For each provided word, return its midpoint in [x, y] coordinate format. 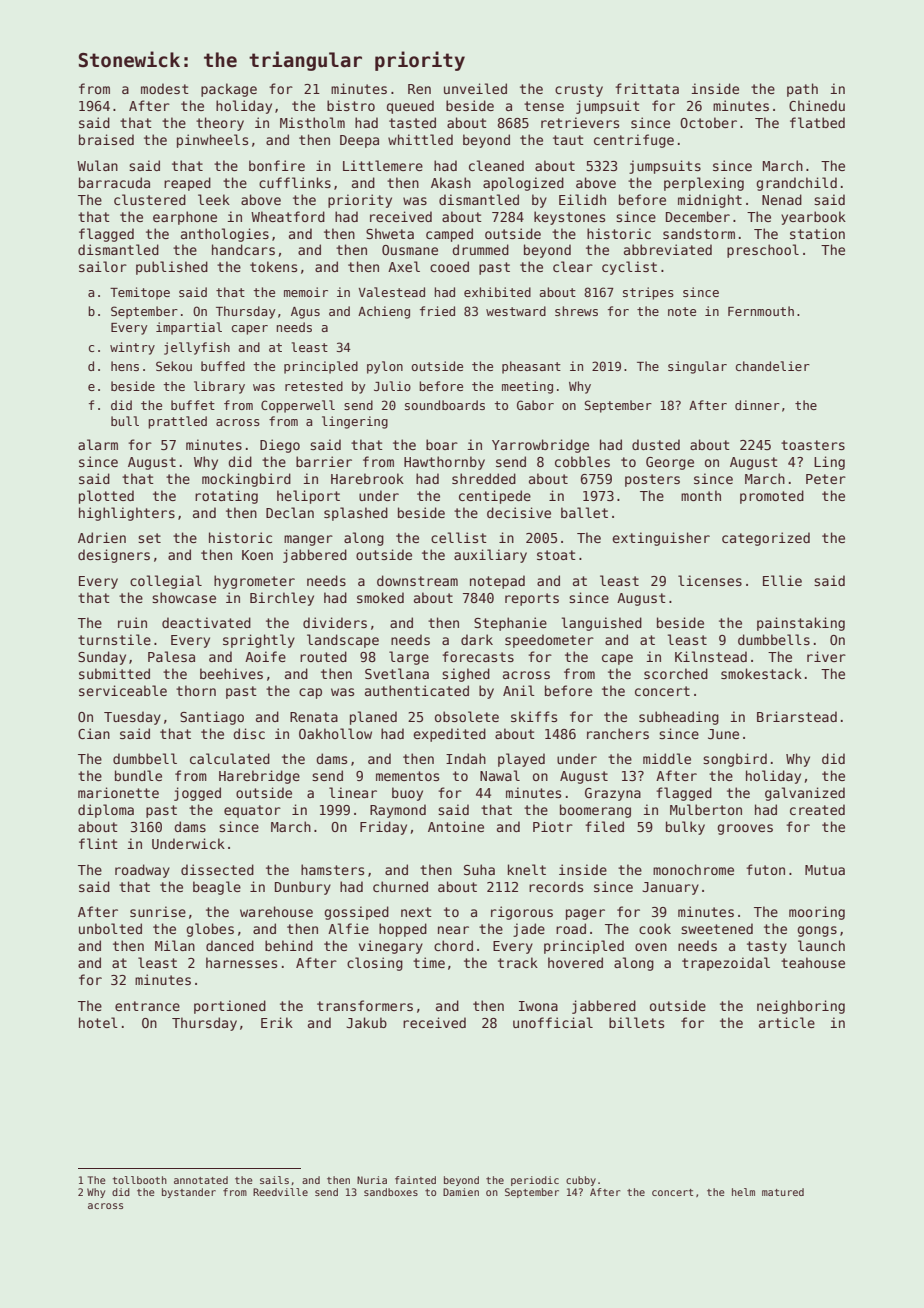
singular [697, 367]
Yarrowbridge [540, 446]
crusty [579, 90]
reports [532, 599]
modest [165, 88]
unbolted [110, 928]
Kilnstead [711, 656]
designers [114, 556]
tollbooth [140, 1180]
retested [314, 386]
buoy [407, 794]
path [802, 90]
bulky [685, 828]
